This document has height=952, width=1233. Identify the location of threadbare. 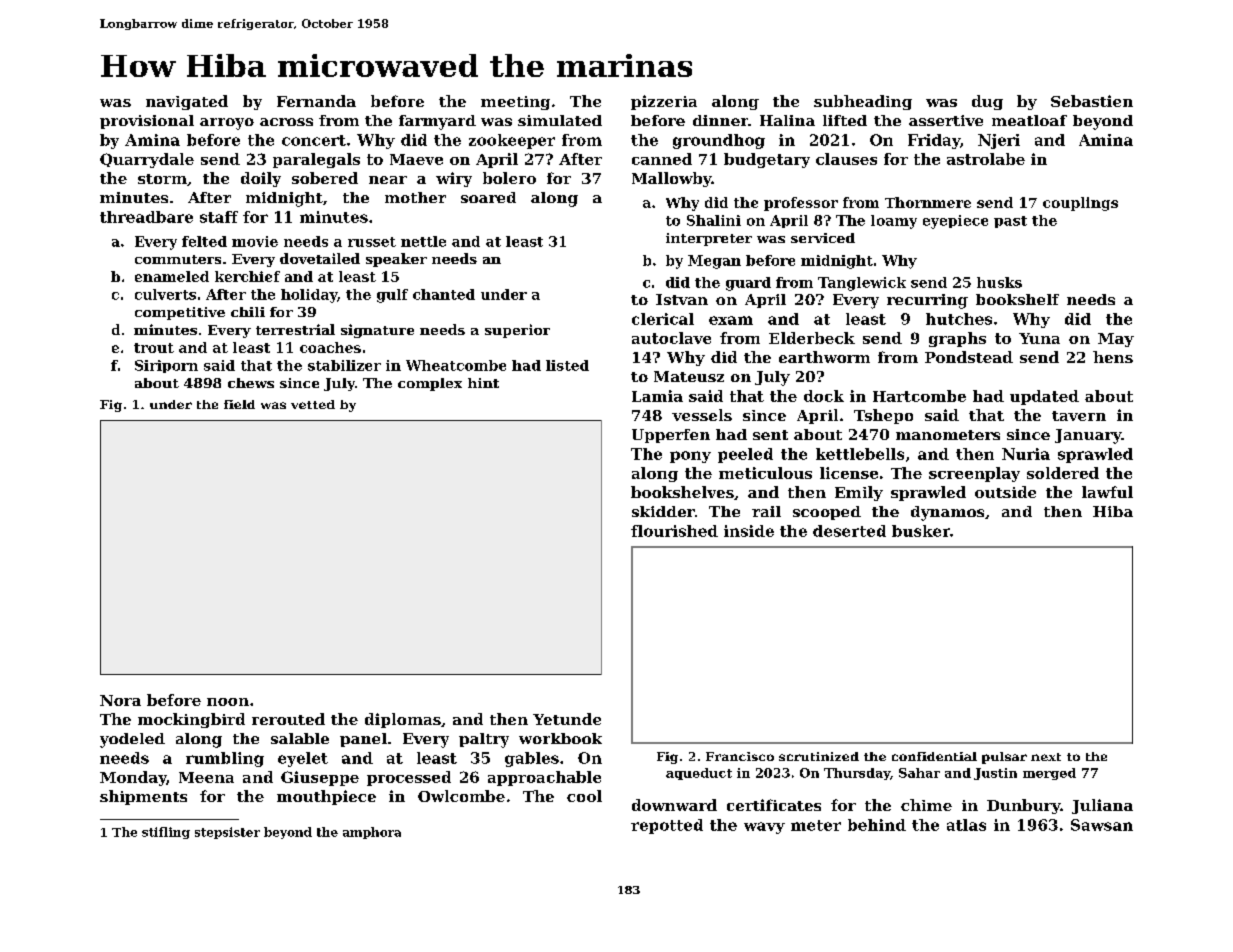
(146, 217).
